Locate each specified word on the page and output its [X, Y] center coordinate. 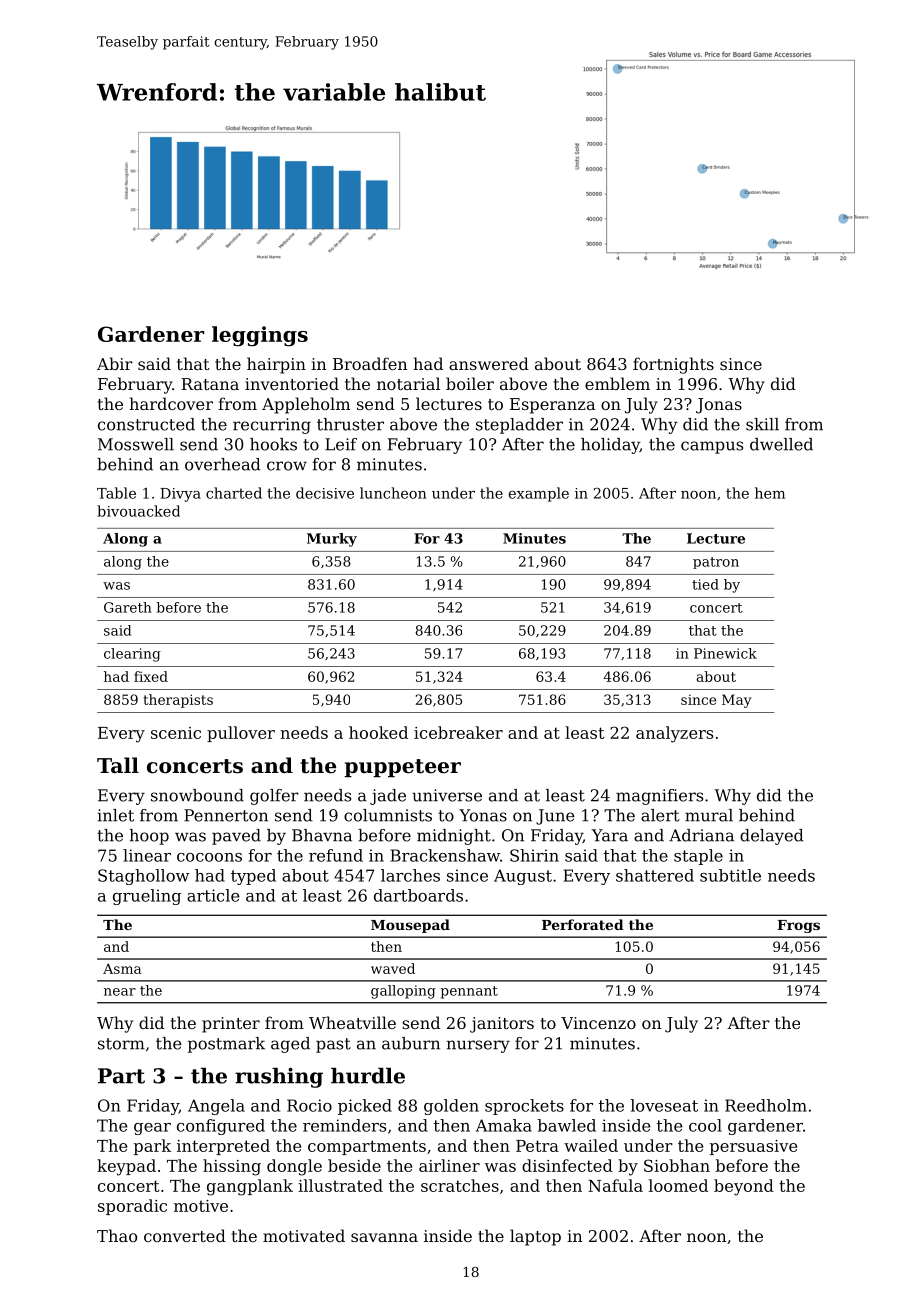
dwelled [781, 444]
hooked [378, 732]
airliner [449, 1165]
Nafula [615, 1185]
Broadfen [370, 363]
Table [116, 493]
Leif [341, 444]
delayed [772, 837]
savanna [384, 1237]
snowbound [197, 795]
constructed [146, 424]
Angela [216, 1107]
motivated [304, 1235]
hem [770, 493]
